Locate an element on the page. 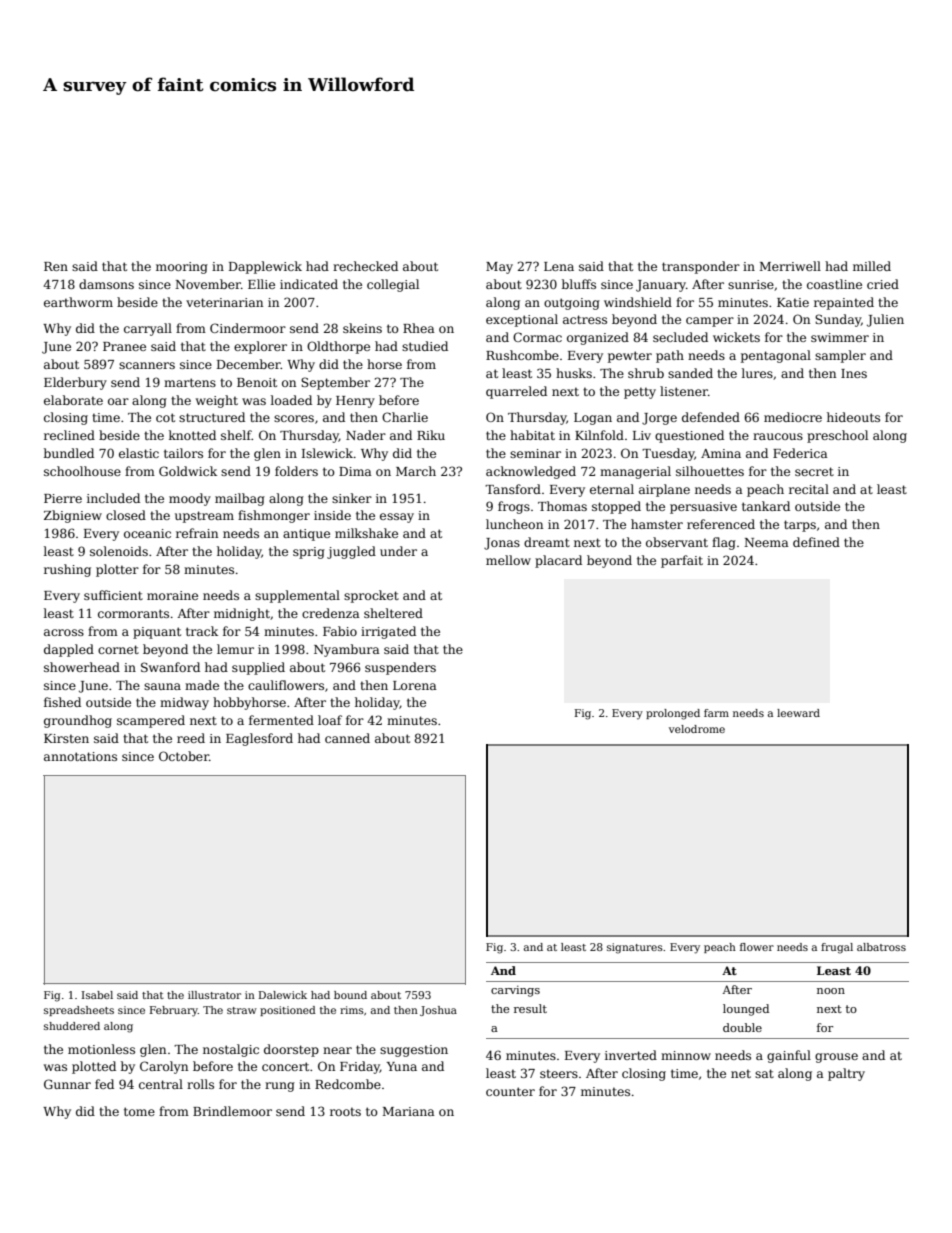 Image resolution: width=952 pixels, height=1233 pixels. moody is located at coordinates (190, 499).
